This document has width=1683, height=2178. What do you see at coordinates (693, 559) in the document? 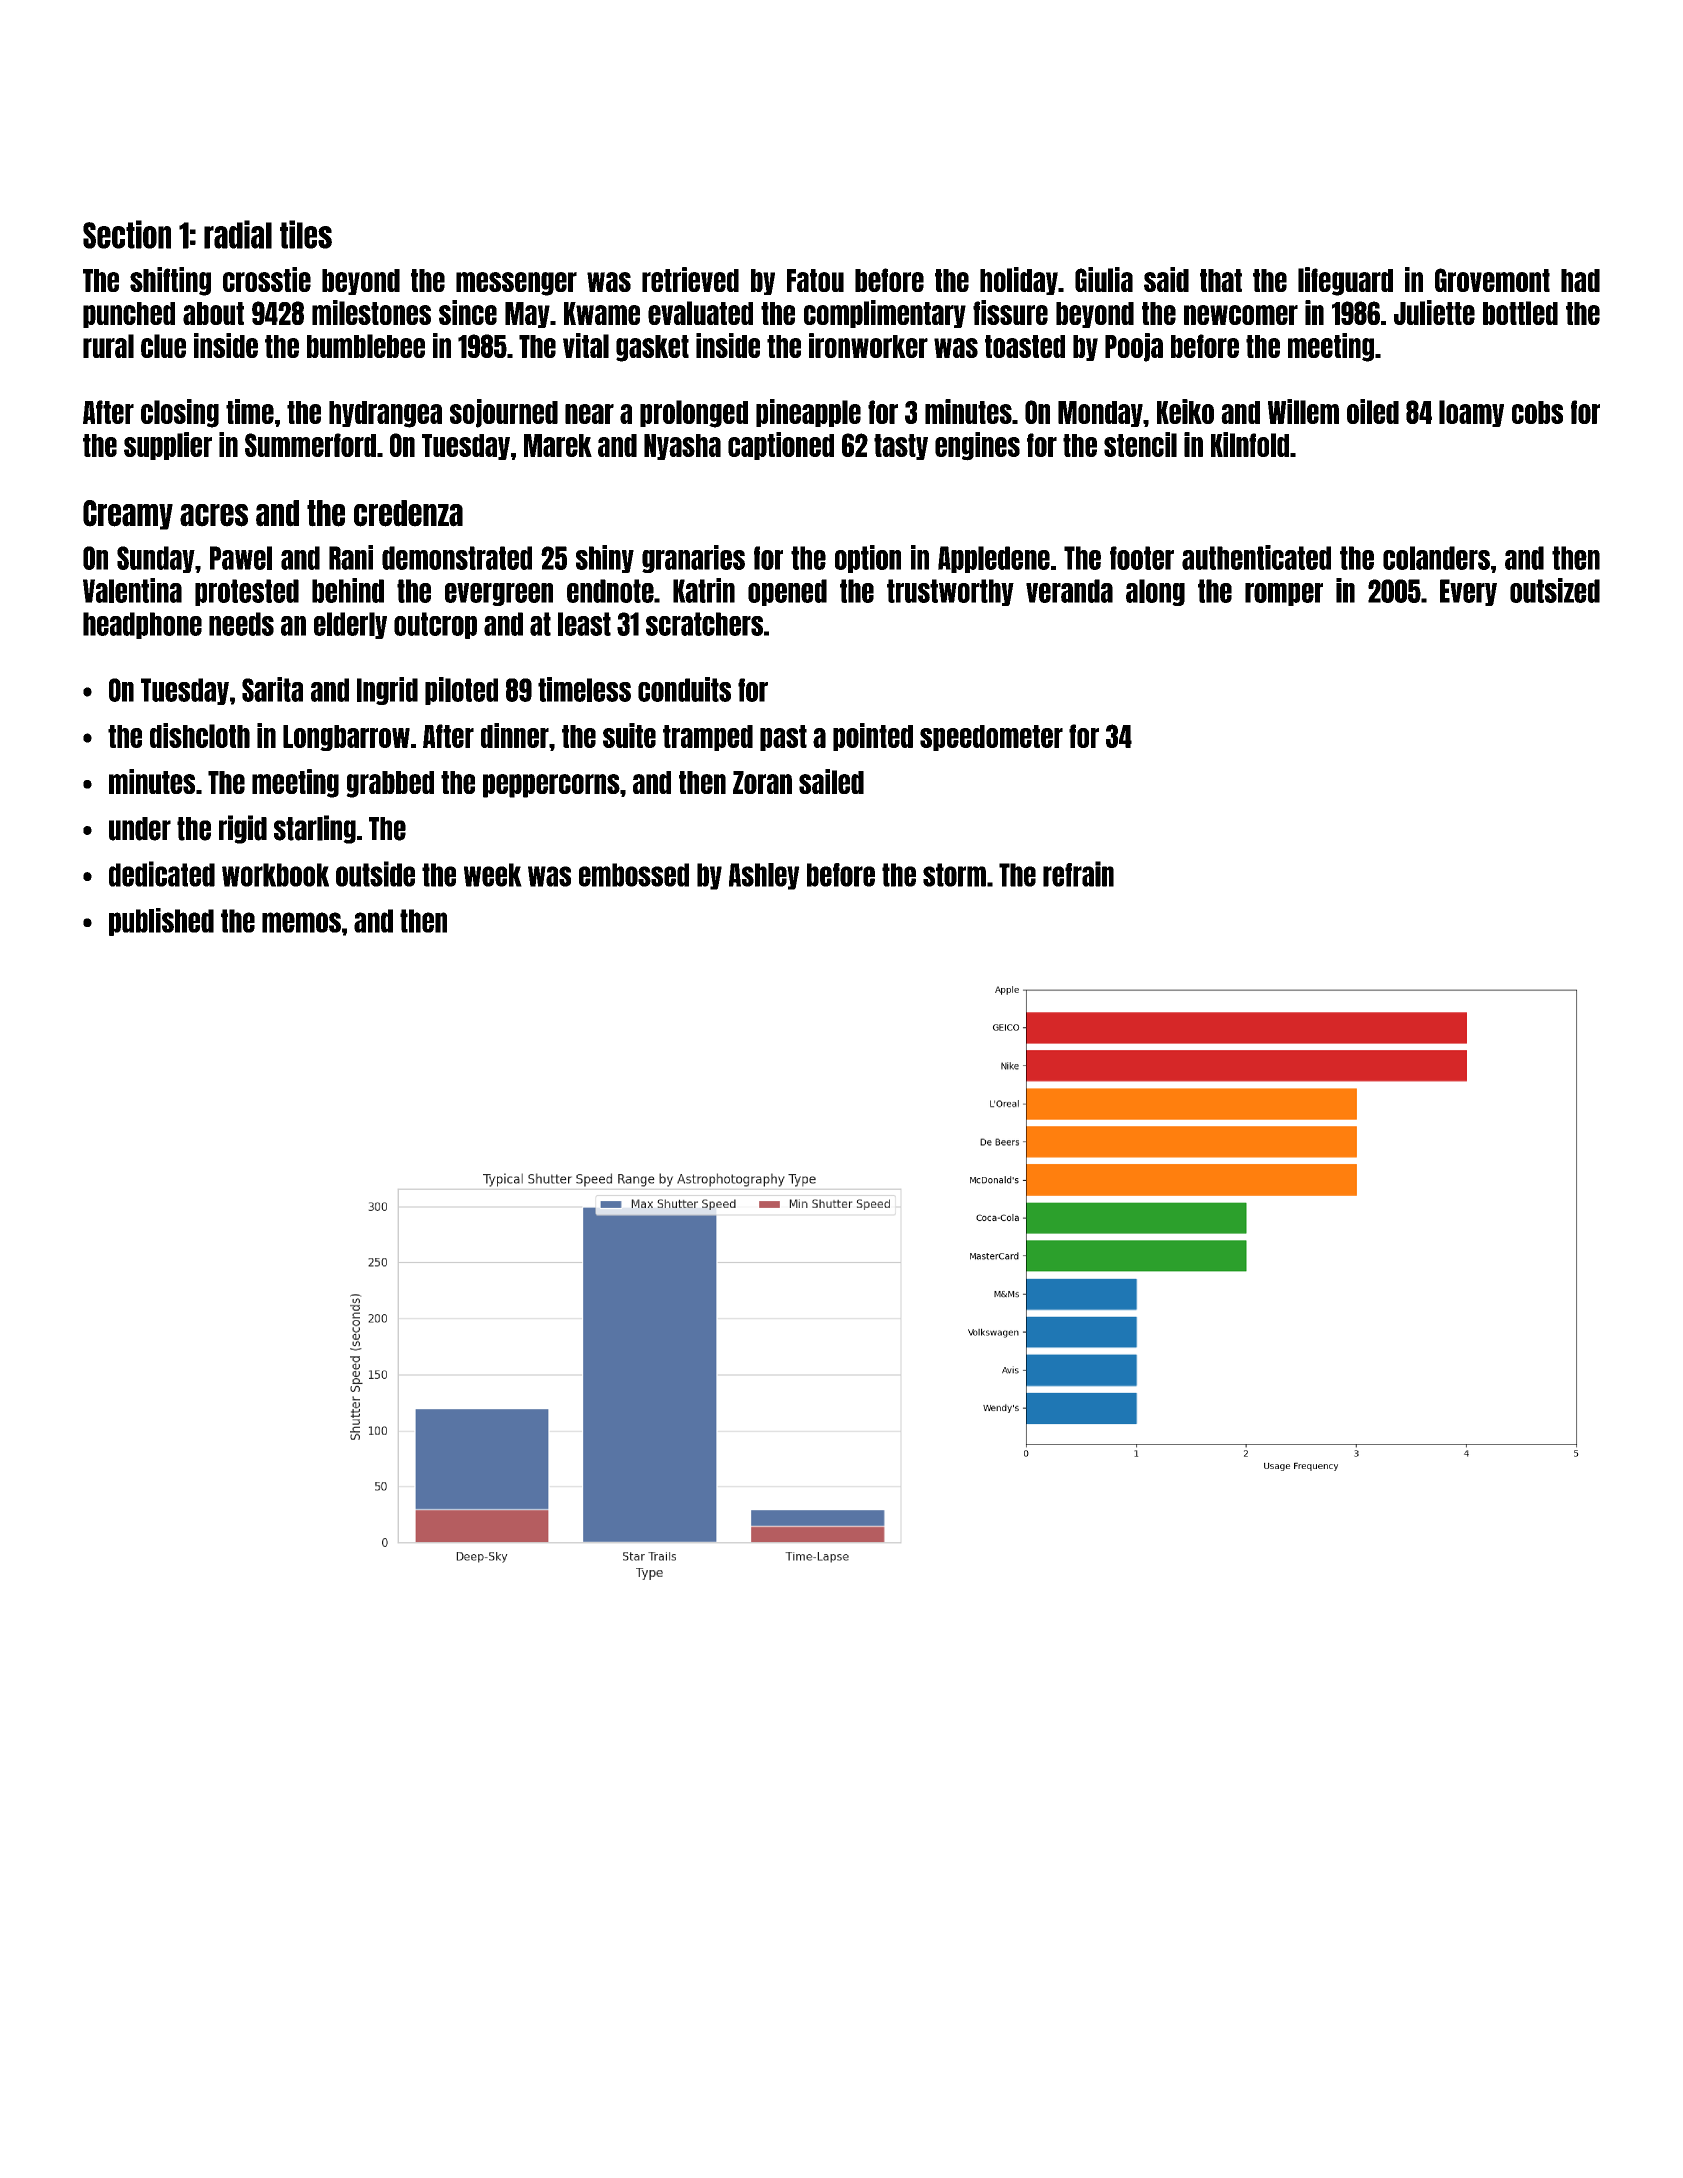
I see `granaries` at bounding box center [693, 559].
